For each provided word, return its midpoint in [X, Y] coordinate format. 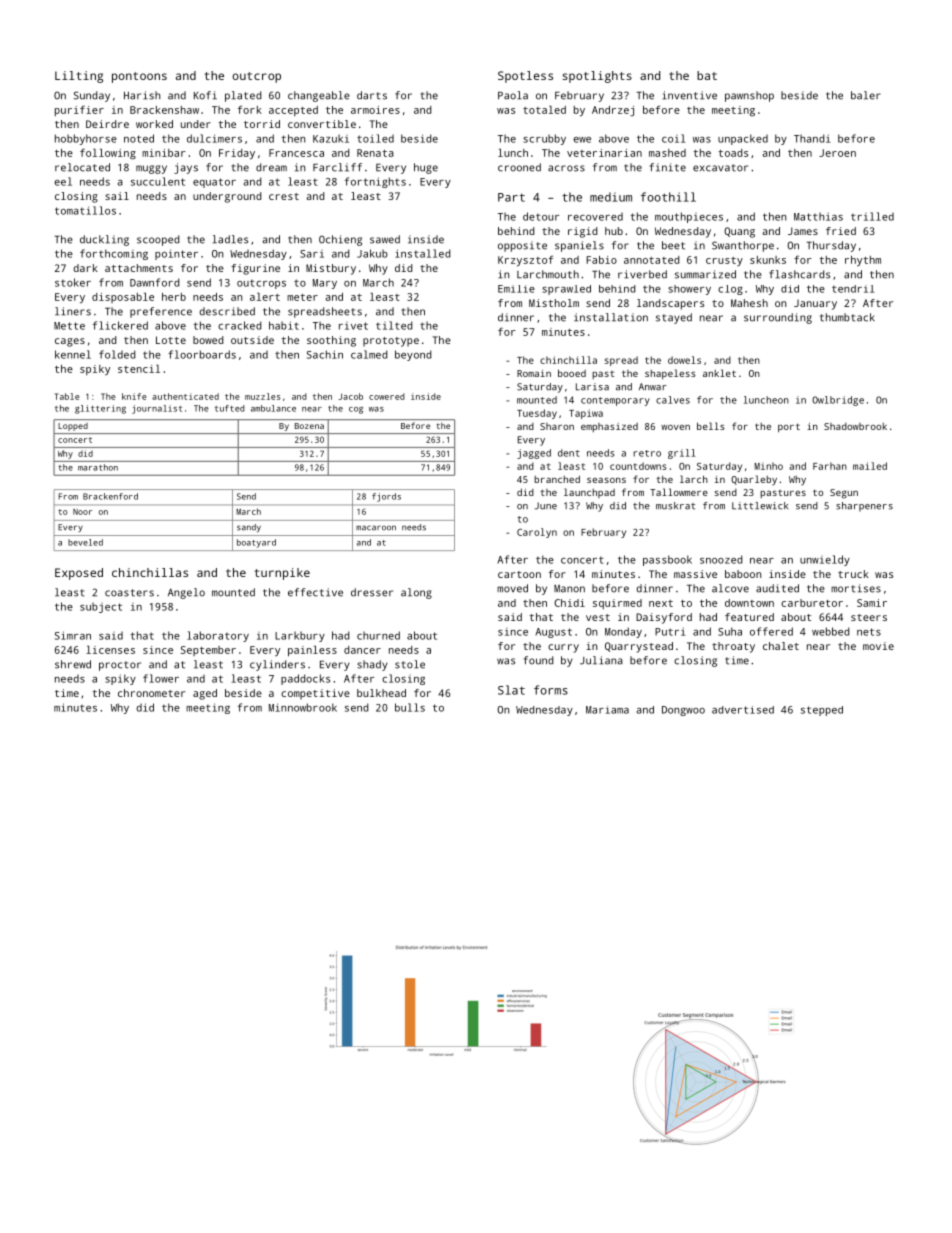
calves [673, 400]
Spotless [525, 77]
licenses [110, 650]
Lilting [79, 77]
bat [707, 75]
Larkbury [300, 636]
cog [356, 410]
